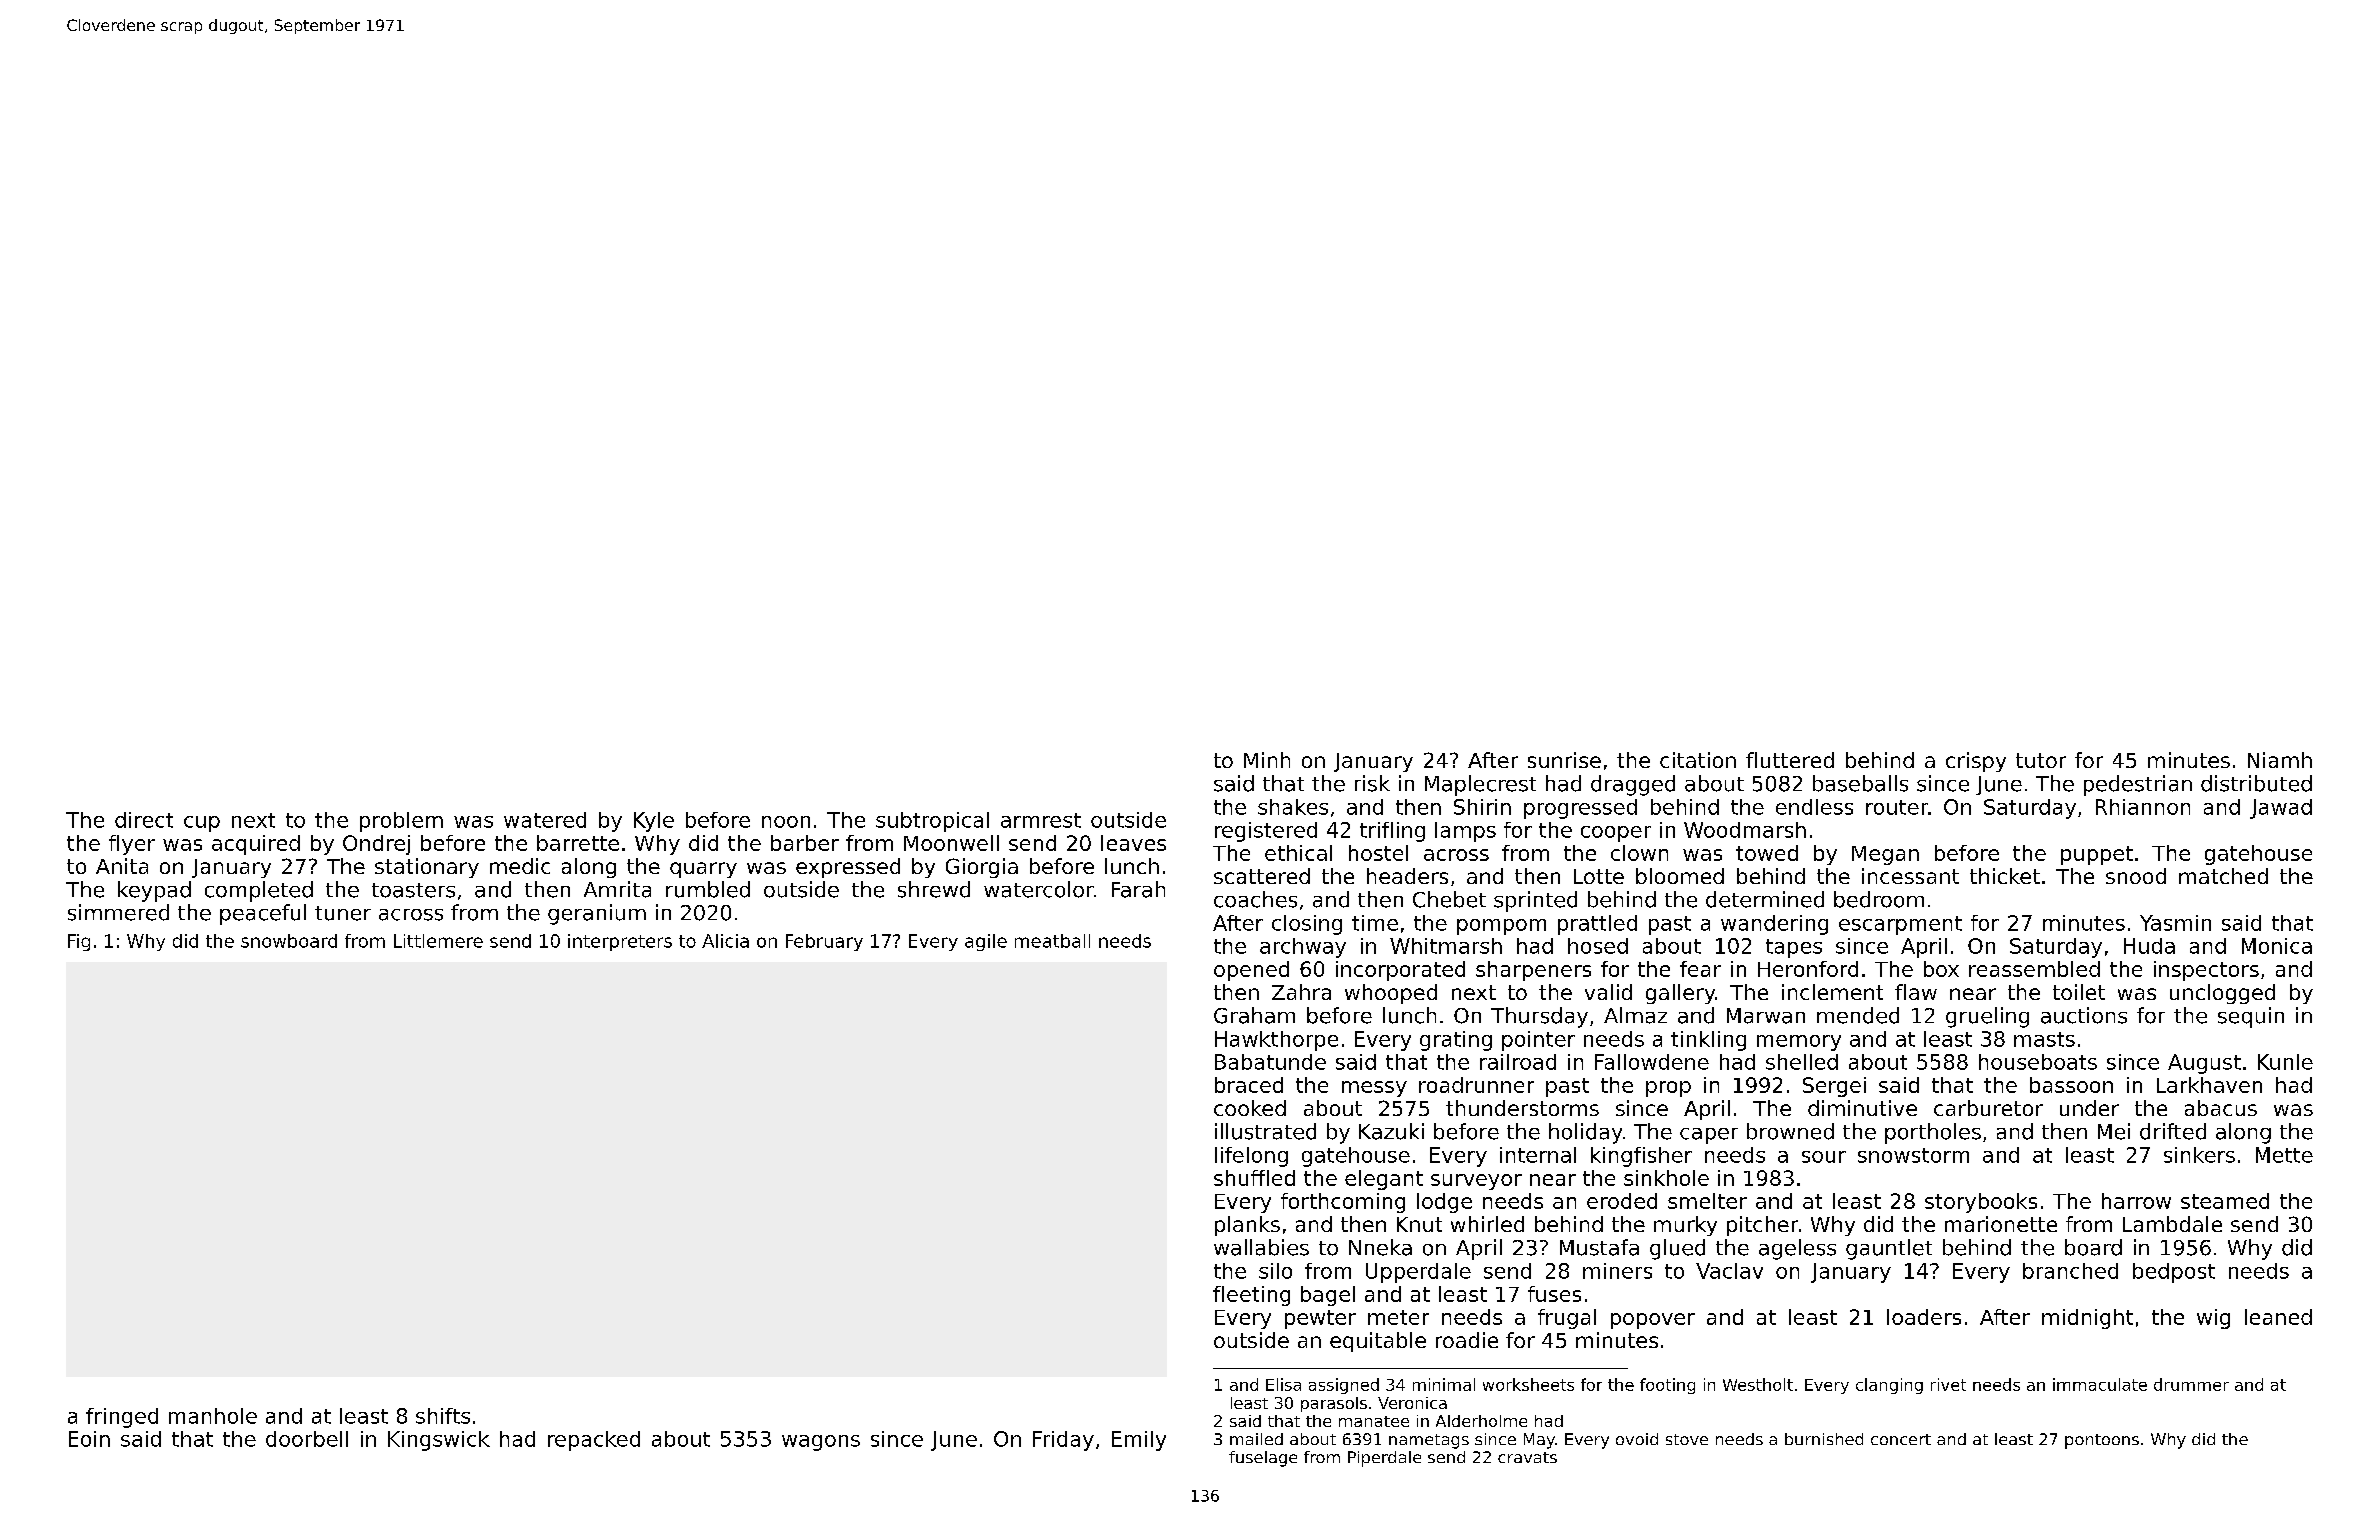  I want to click on wallabies, so click(1261, 1247).
